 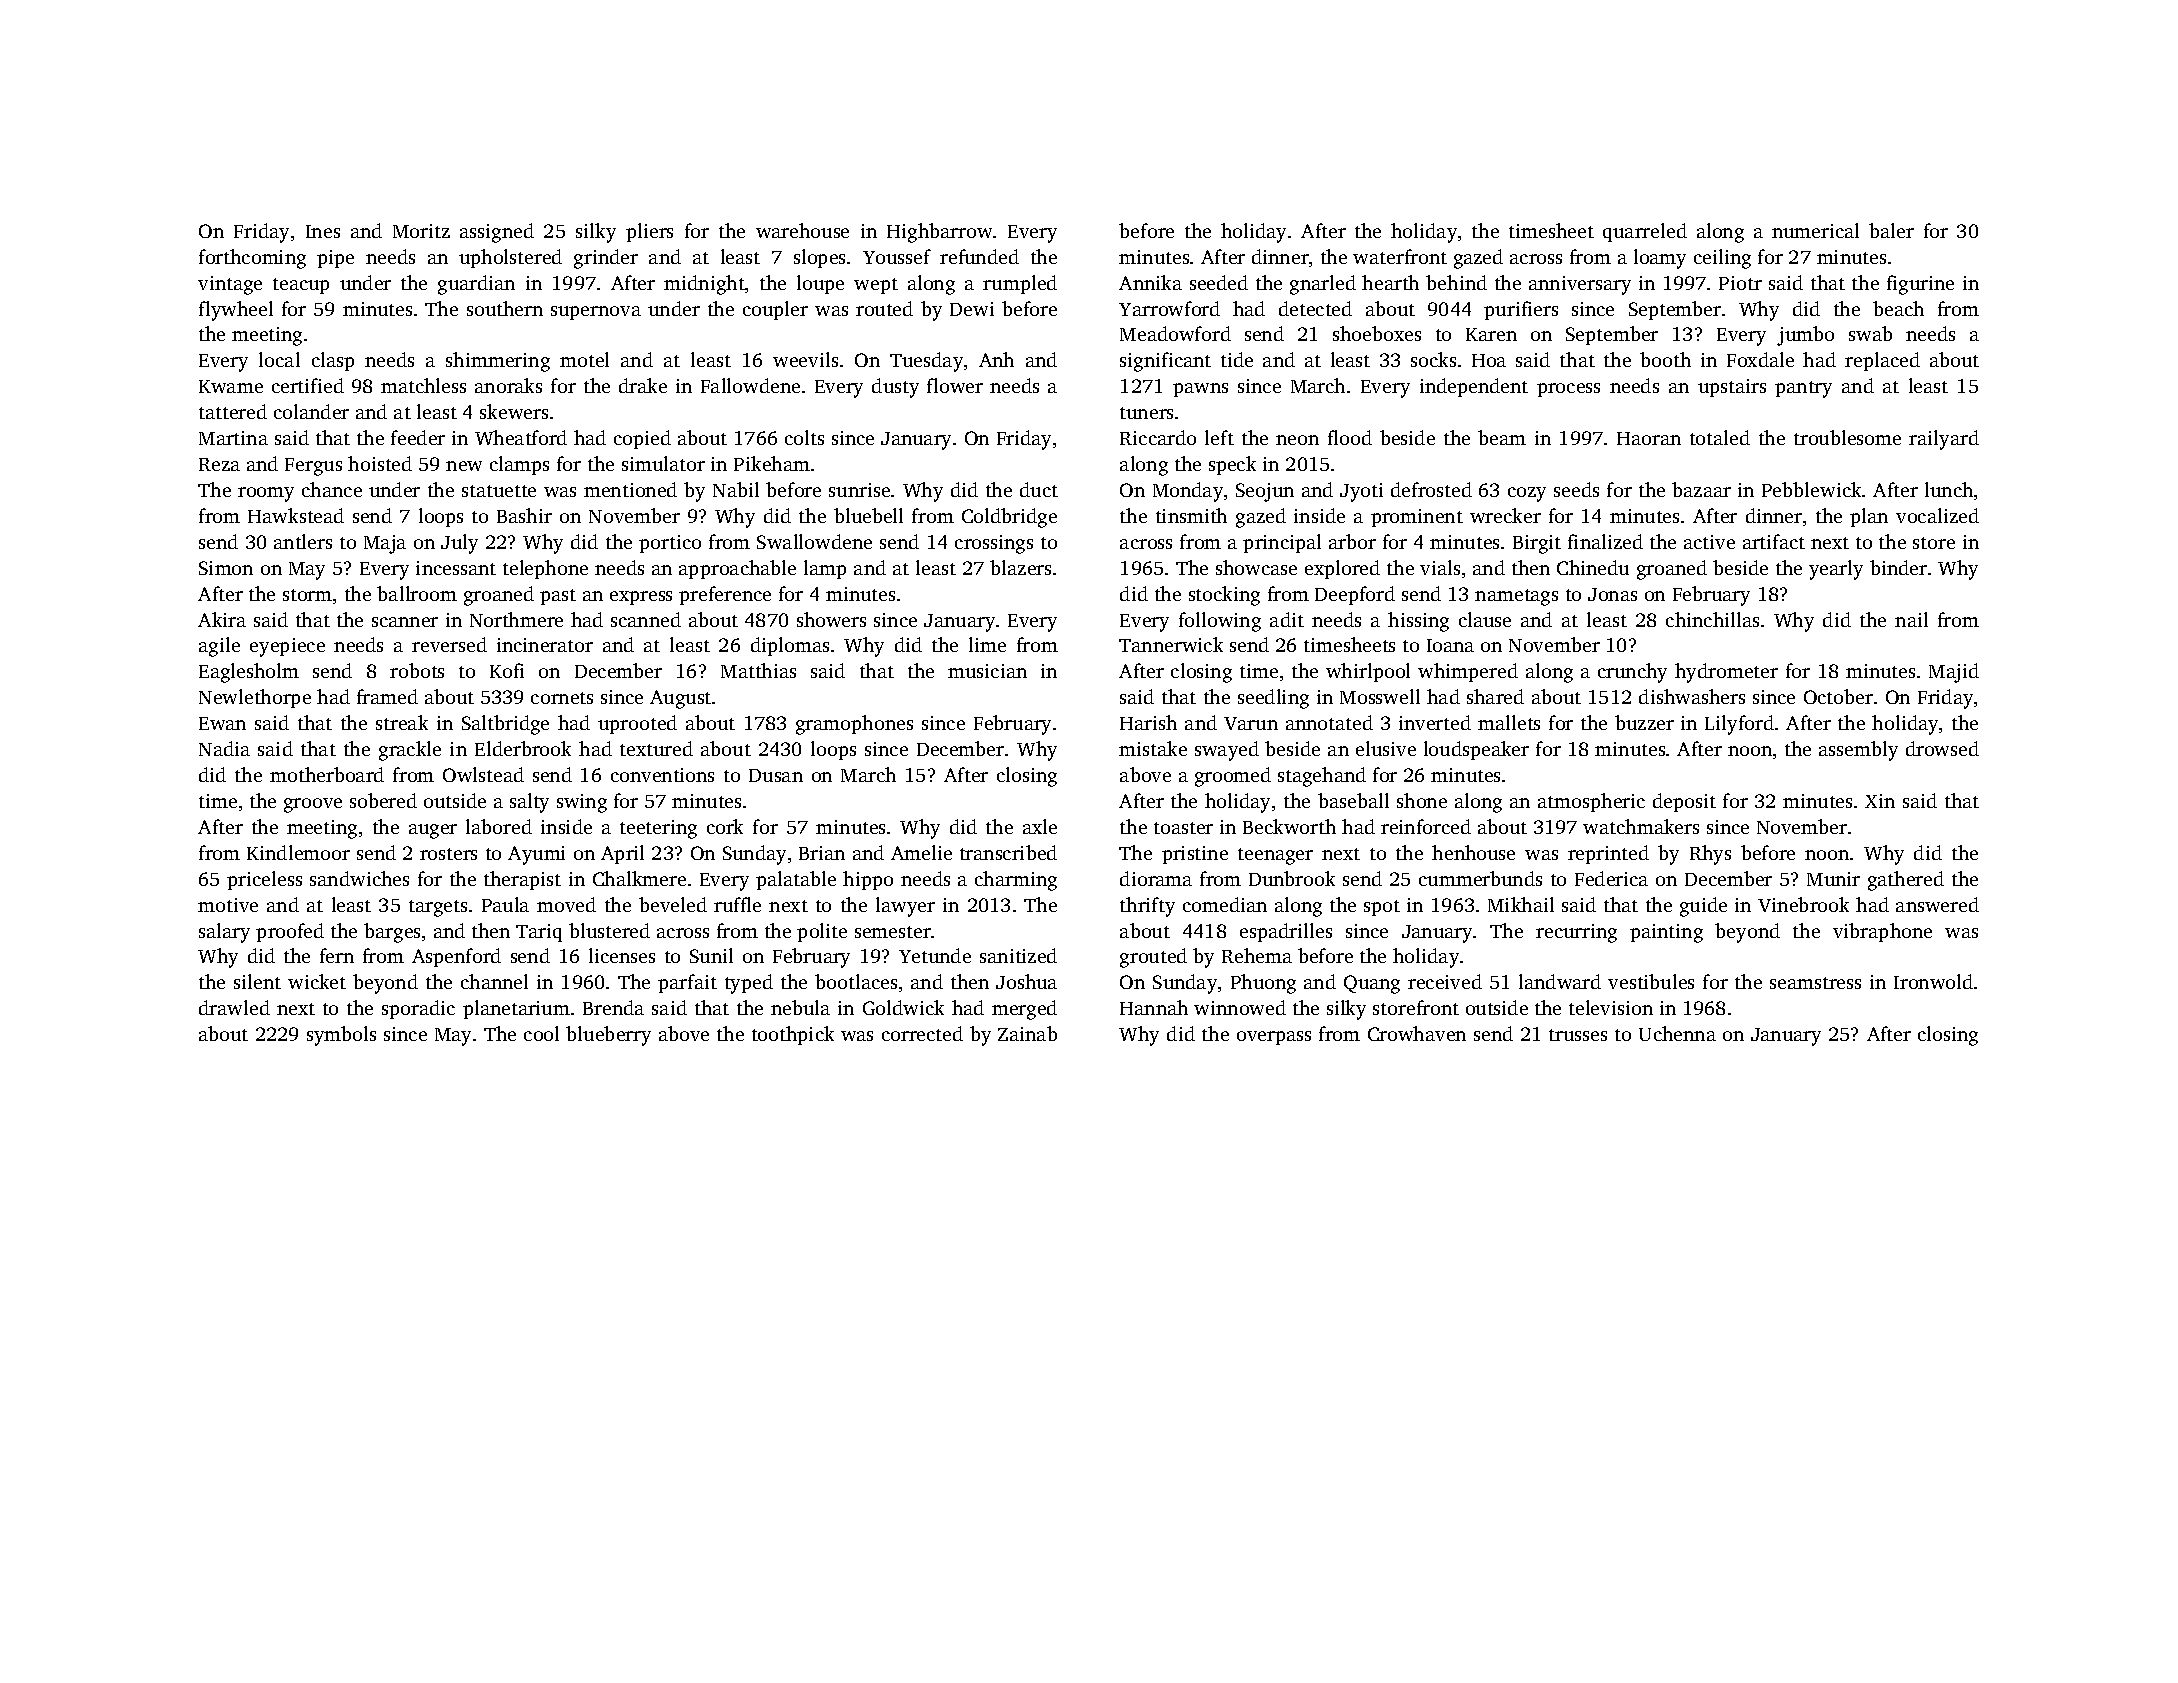 What do you see at coordinates (736, 489) in the document?
I see `Nabil` at bounding box center [736, 489].
